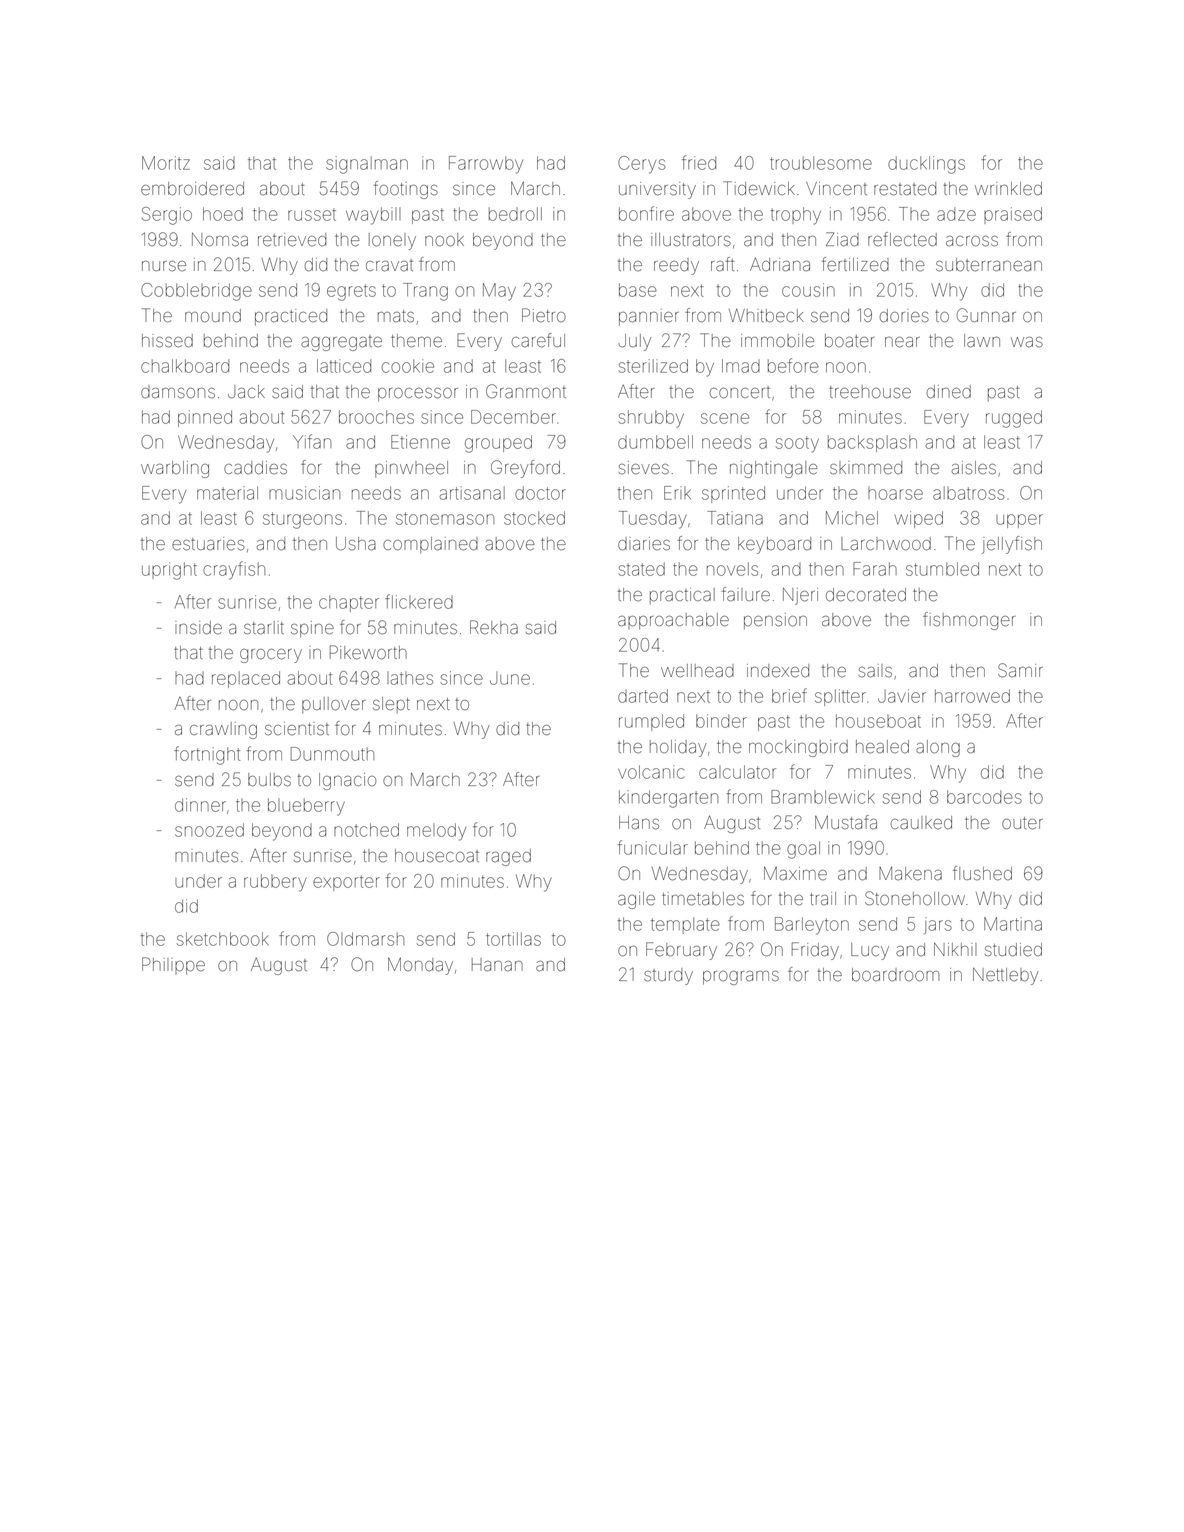  What do you see at coordinates (895, 975) in the screenshot?
I see `boardroom` at bounding box center [895, 975].
